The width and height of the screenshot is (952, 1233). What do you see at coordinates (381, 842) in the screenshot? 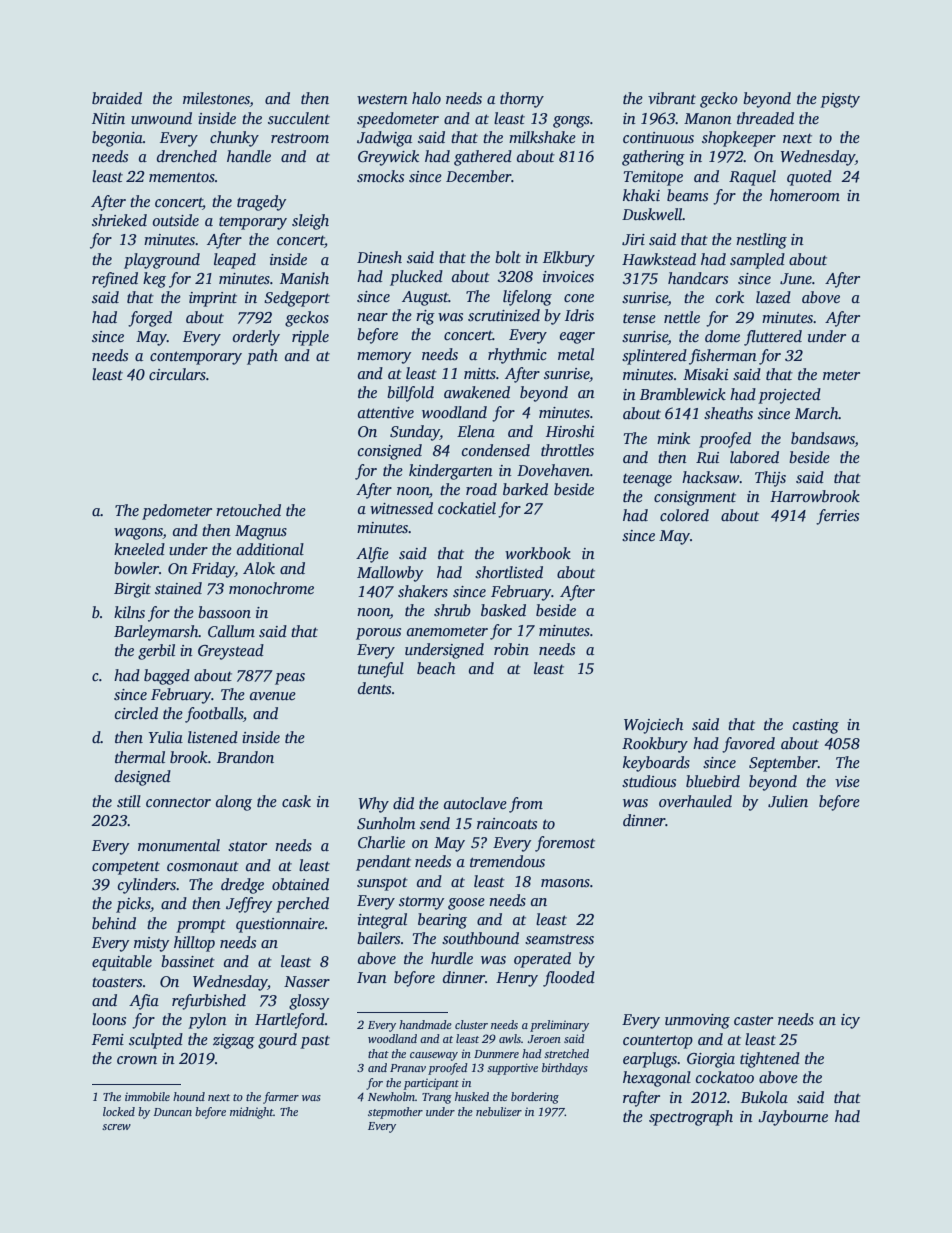
I see `Charlie` at bounding box center [381, 842].
